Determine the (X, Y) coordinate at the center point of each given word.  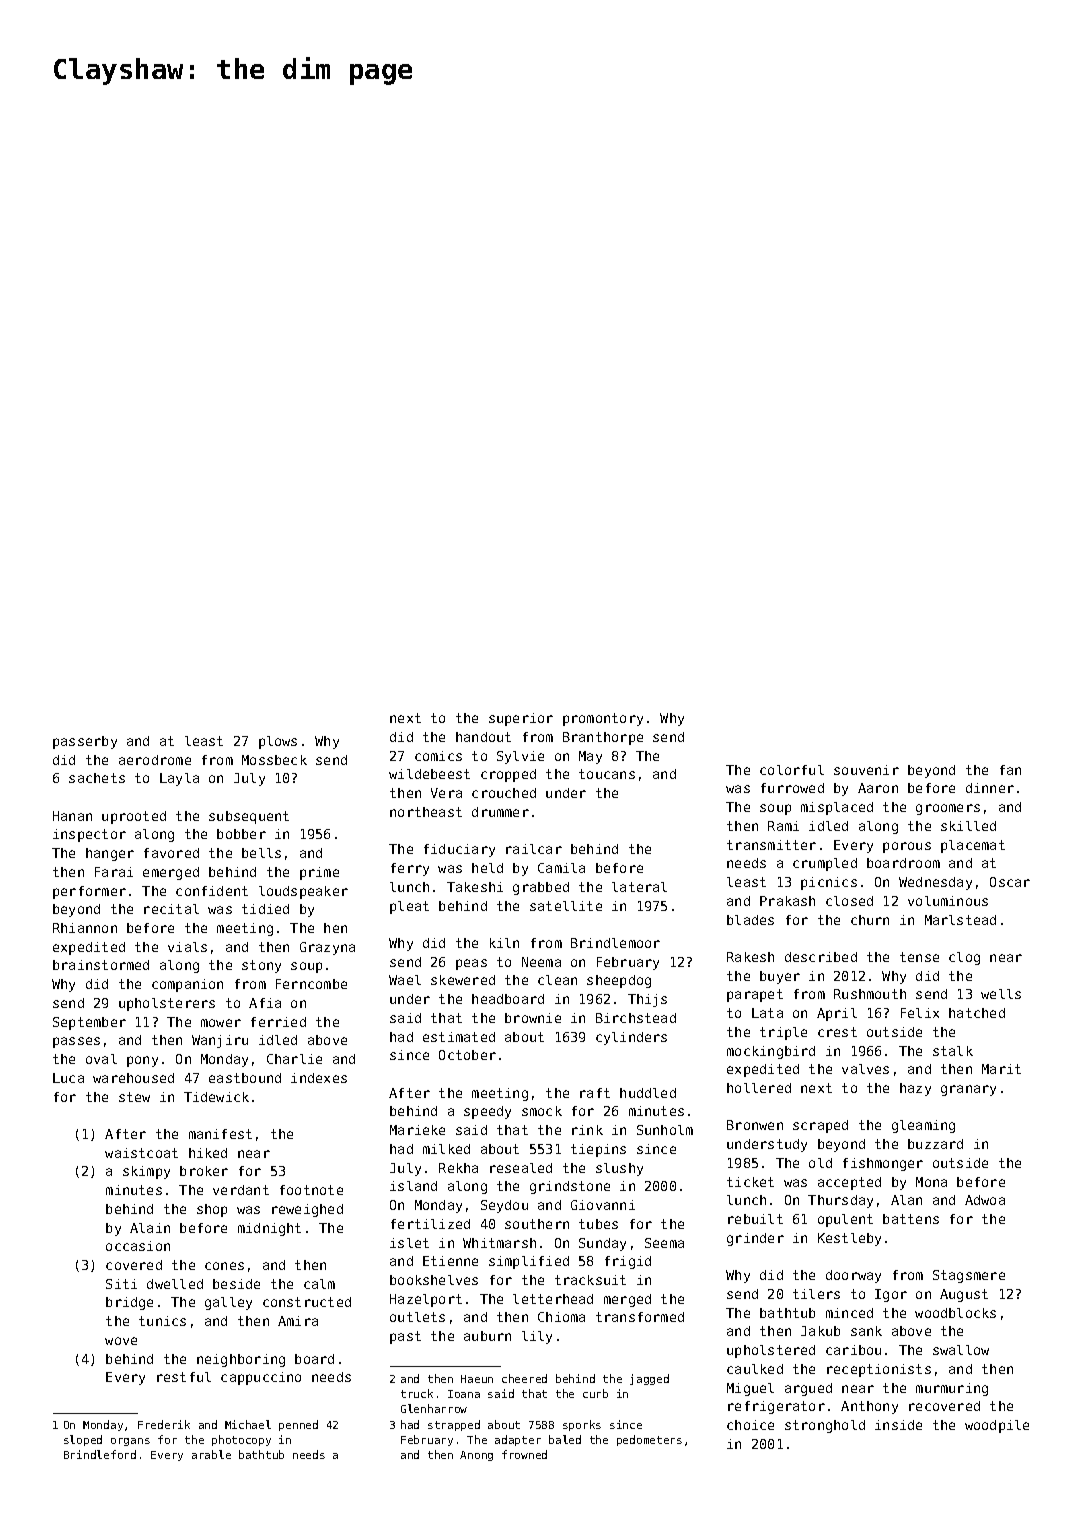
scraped (820, 1126)
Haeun (477, 1379)
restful (184, 1377)
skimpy (146, 1172)
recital (171, 909)
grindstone (570, 1187)
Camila (561, 868)
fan (1010, 770)
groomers (948, 809)
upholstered (771, 1351)
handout (483, 737)
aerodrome (155, 760)
